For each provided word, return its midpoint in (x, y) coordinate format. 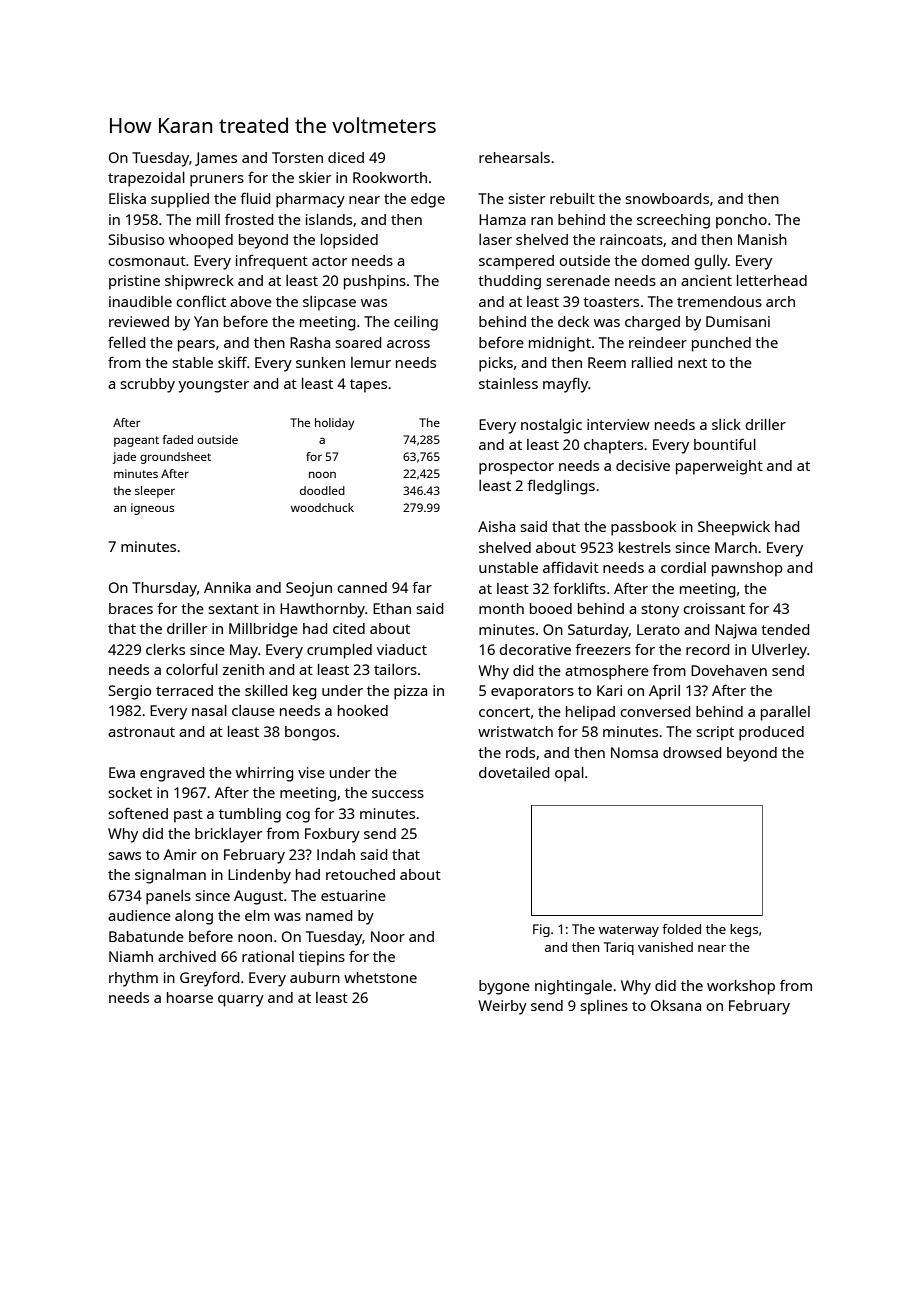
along (194, 917)
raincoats (631, 239)
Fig (541, 930)
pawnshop (747, 569)
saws (124, 856)
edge (428, 200)
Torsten (297, 157)
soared (358, 342)
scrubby (147, 385)
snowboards (667, 198)
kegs (744, 930)
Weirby (502, 1007)
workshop (741, 987)
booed (551, 608)
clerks (165, 649)
